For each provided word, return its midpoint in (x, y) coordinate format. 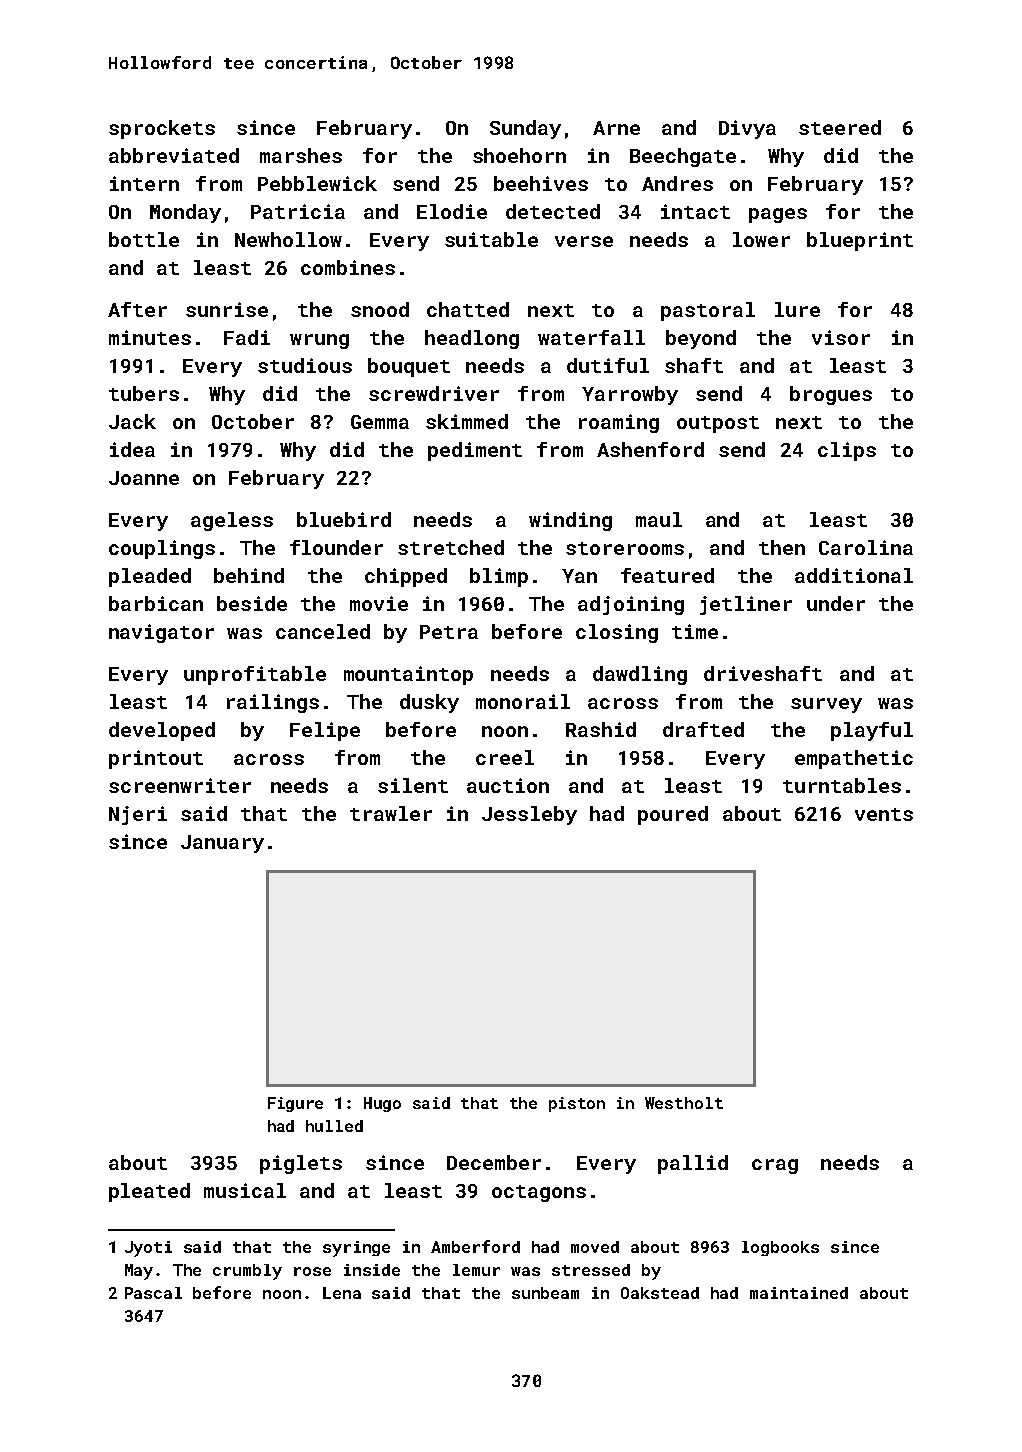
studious (305, 365)
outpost (718, 424)
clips (847, 451)
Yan (579, 576)
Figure (295, 1104)
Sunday (525, 129)
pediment (475, 451)
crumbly (247, 1272)
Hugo (382, 1104)
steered (840, 127)
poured (673, 815)
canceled (323, 631)
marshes (301, 155)
